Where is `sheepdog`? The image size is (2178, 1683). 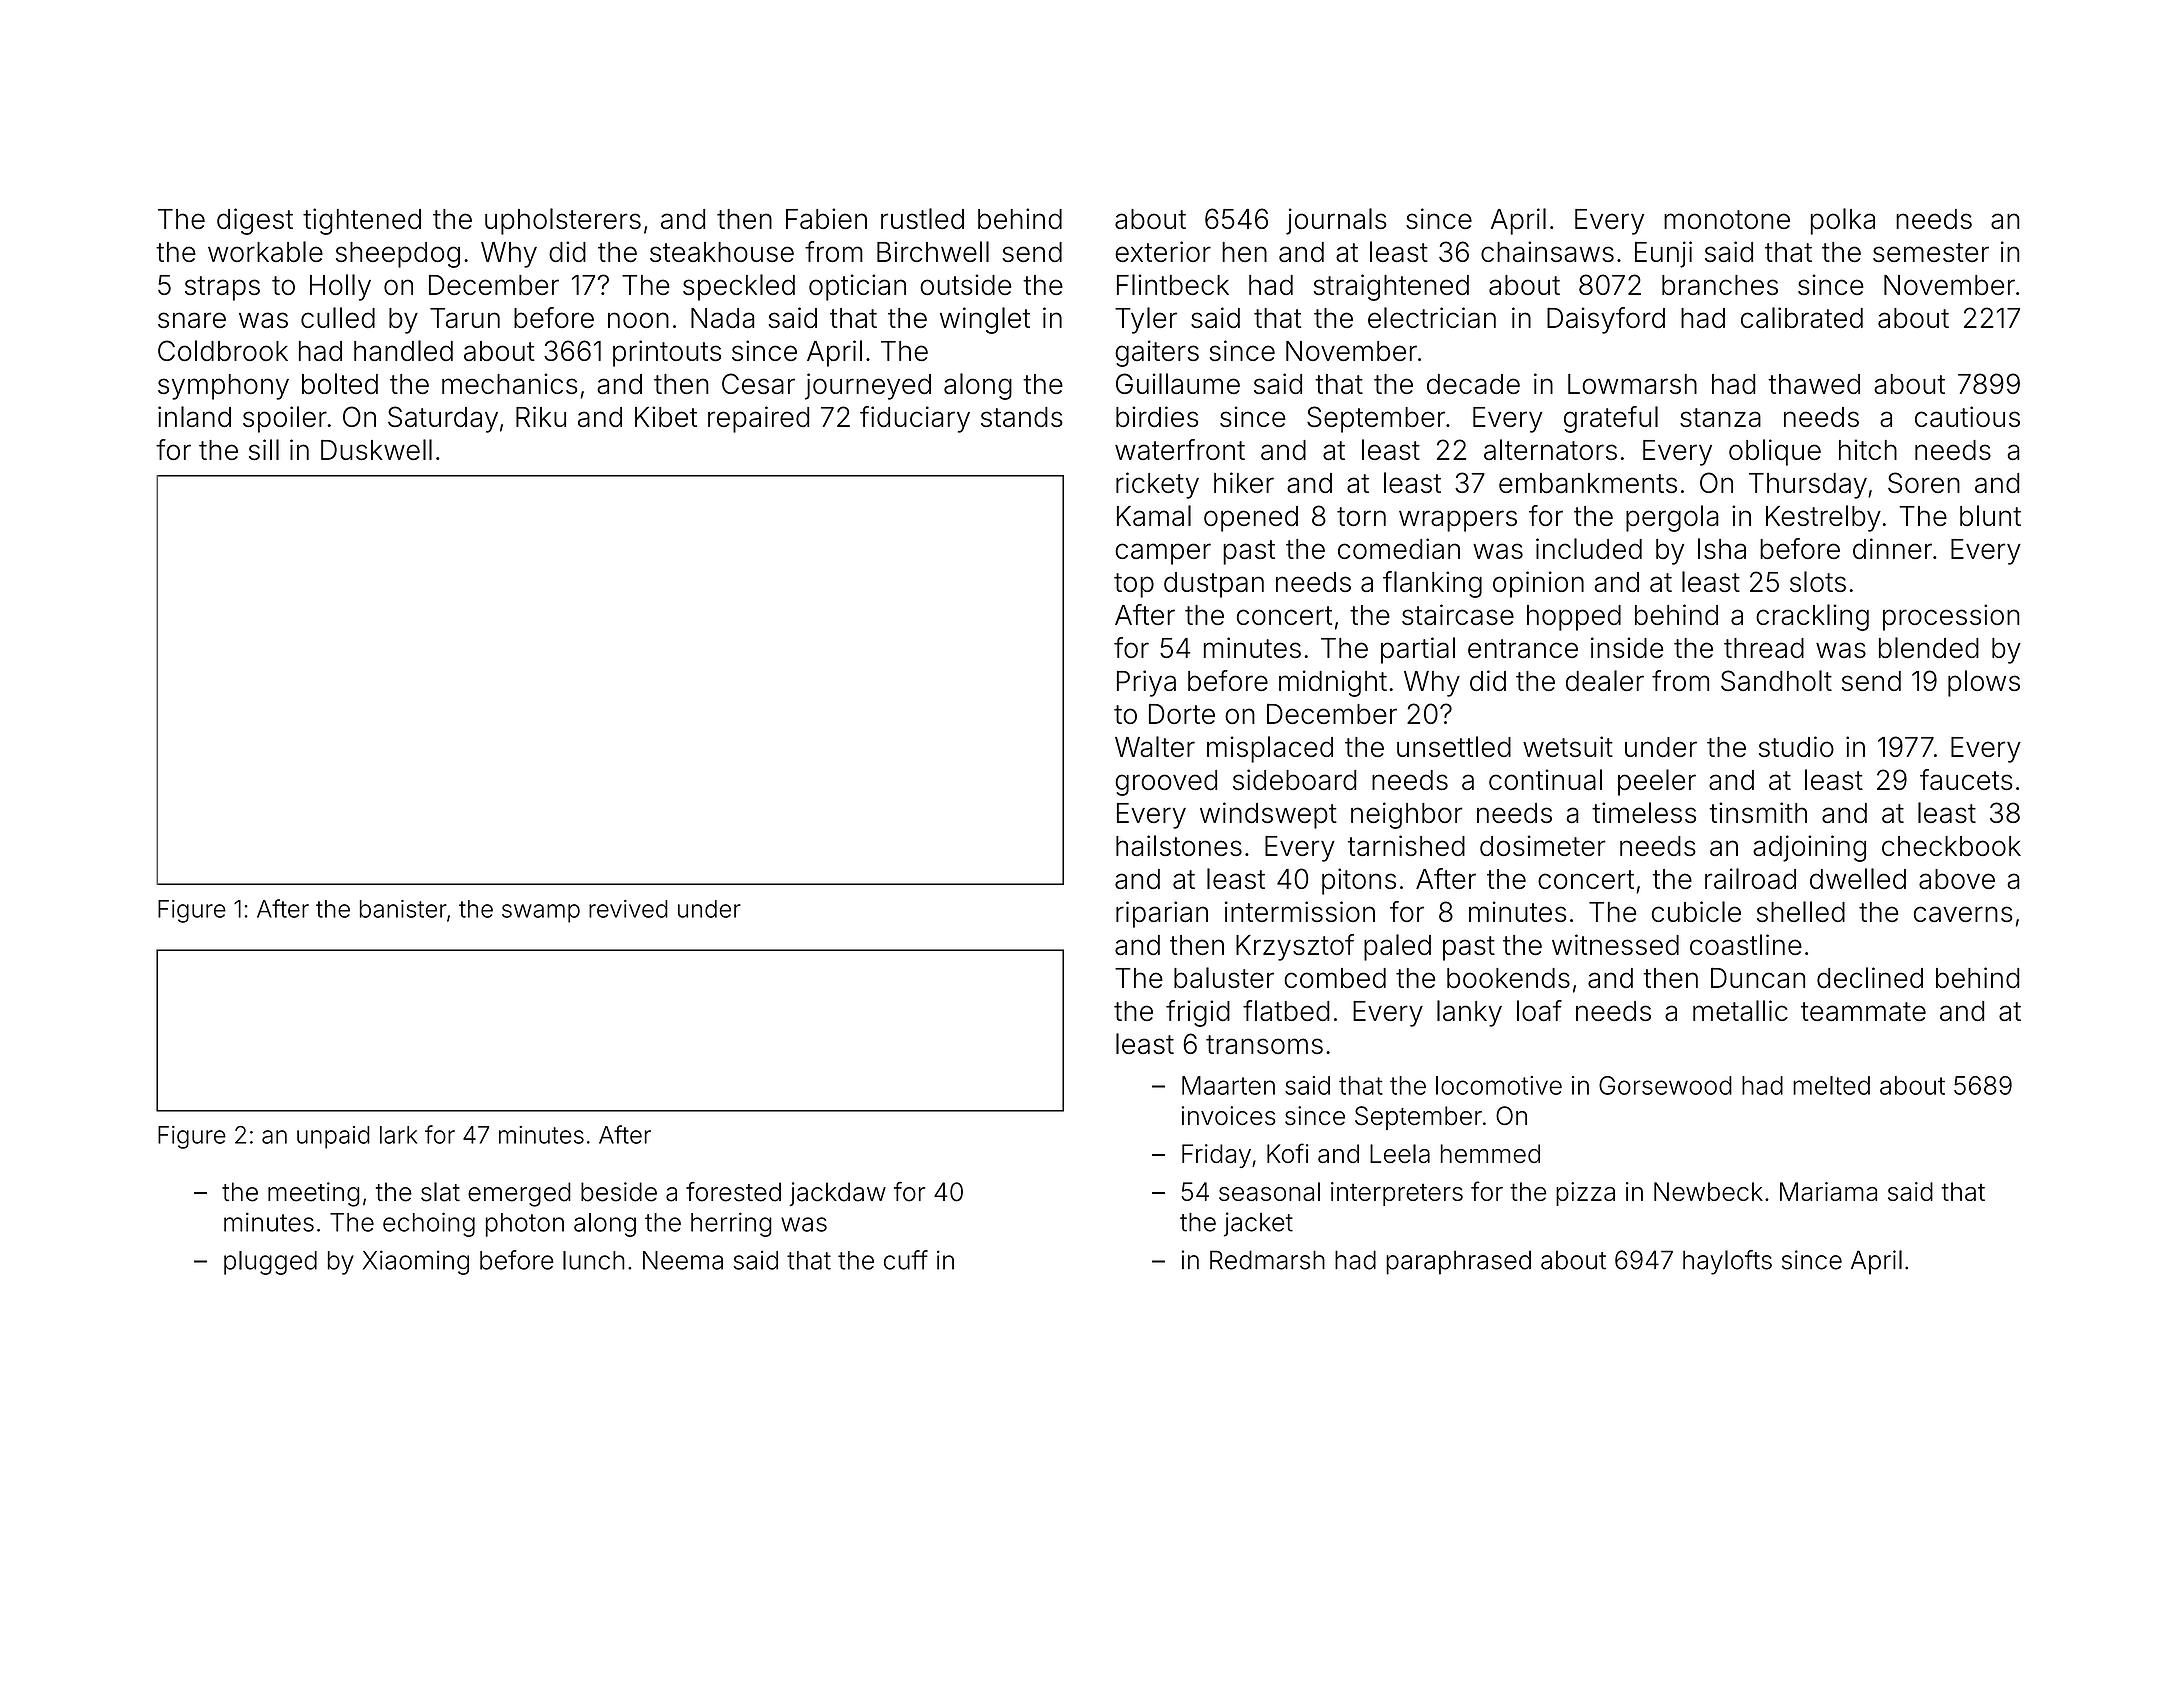
sheepdog is located at coordinates (398, 255).
